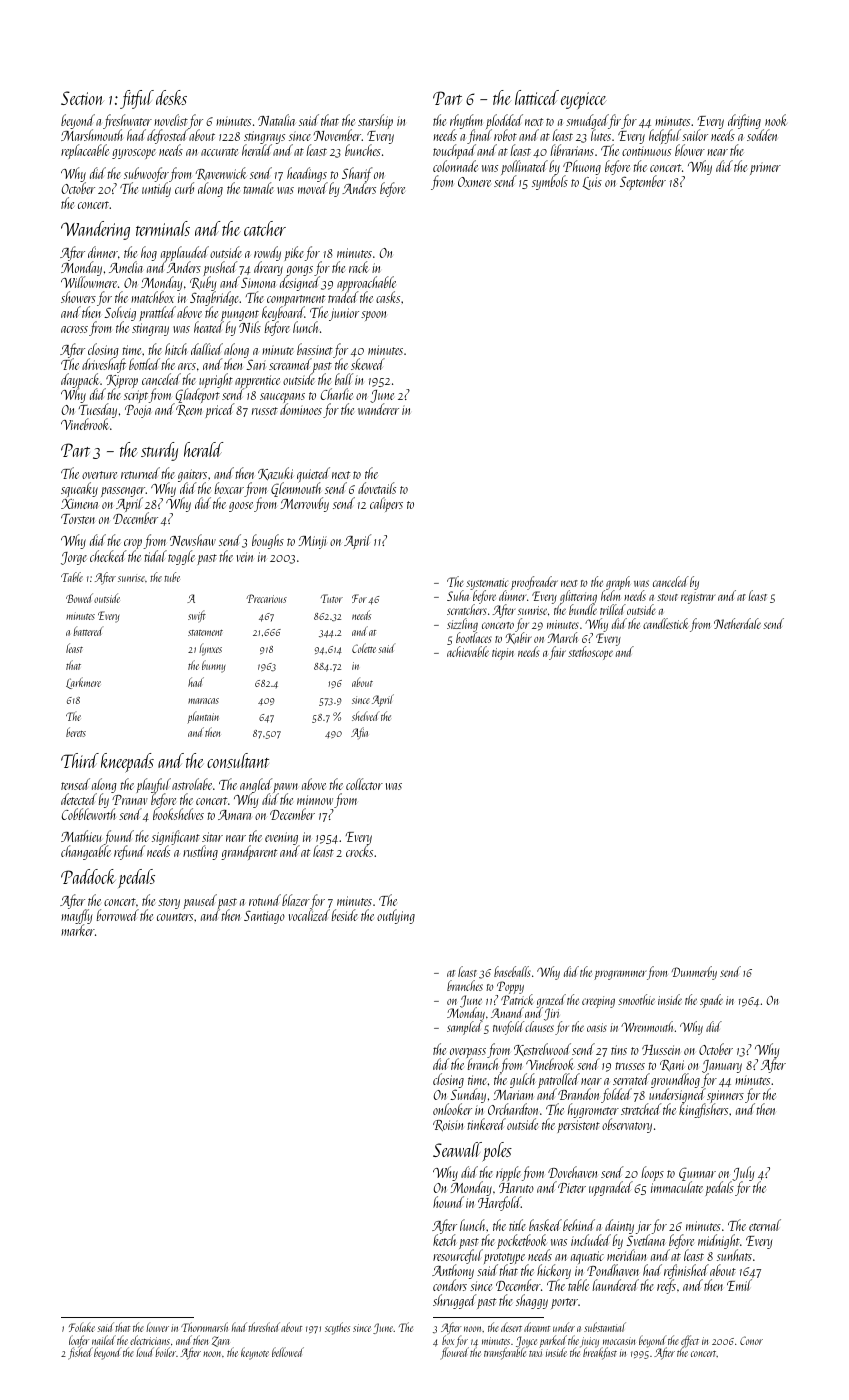 The width and height of the image is (849, 1400). I want to click on vocalized, so click(309, 915).
